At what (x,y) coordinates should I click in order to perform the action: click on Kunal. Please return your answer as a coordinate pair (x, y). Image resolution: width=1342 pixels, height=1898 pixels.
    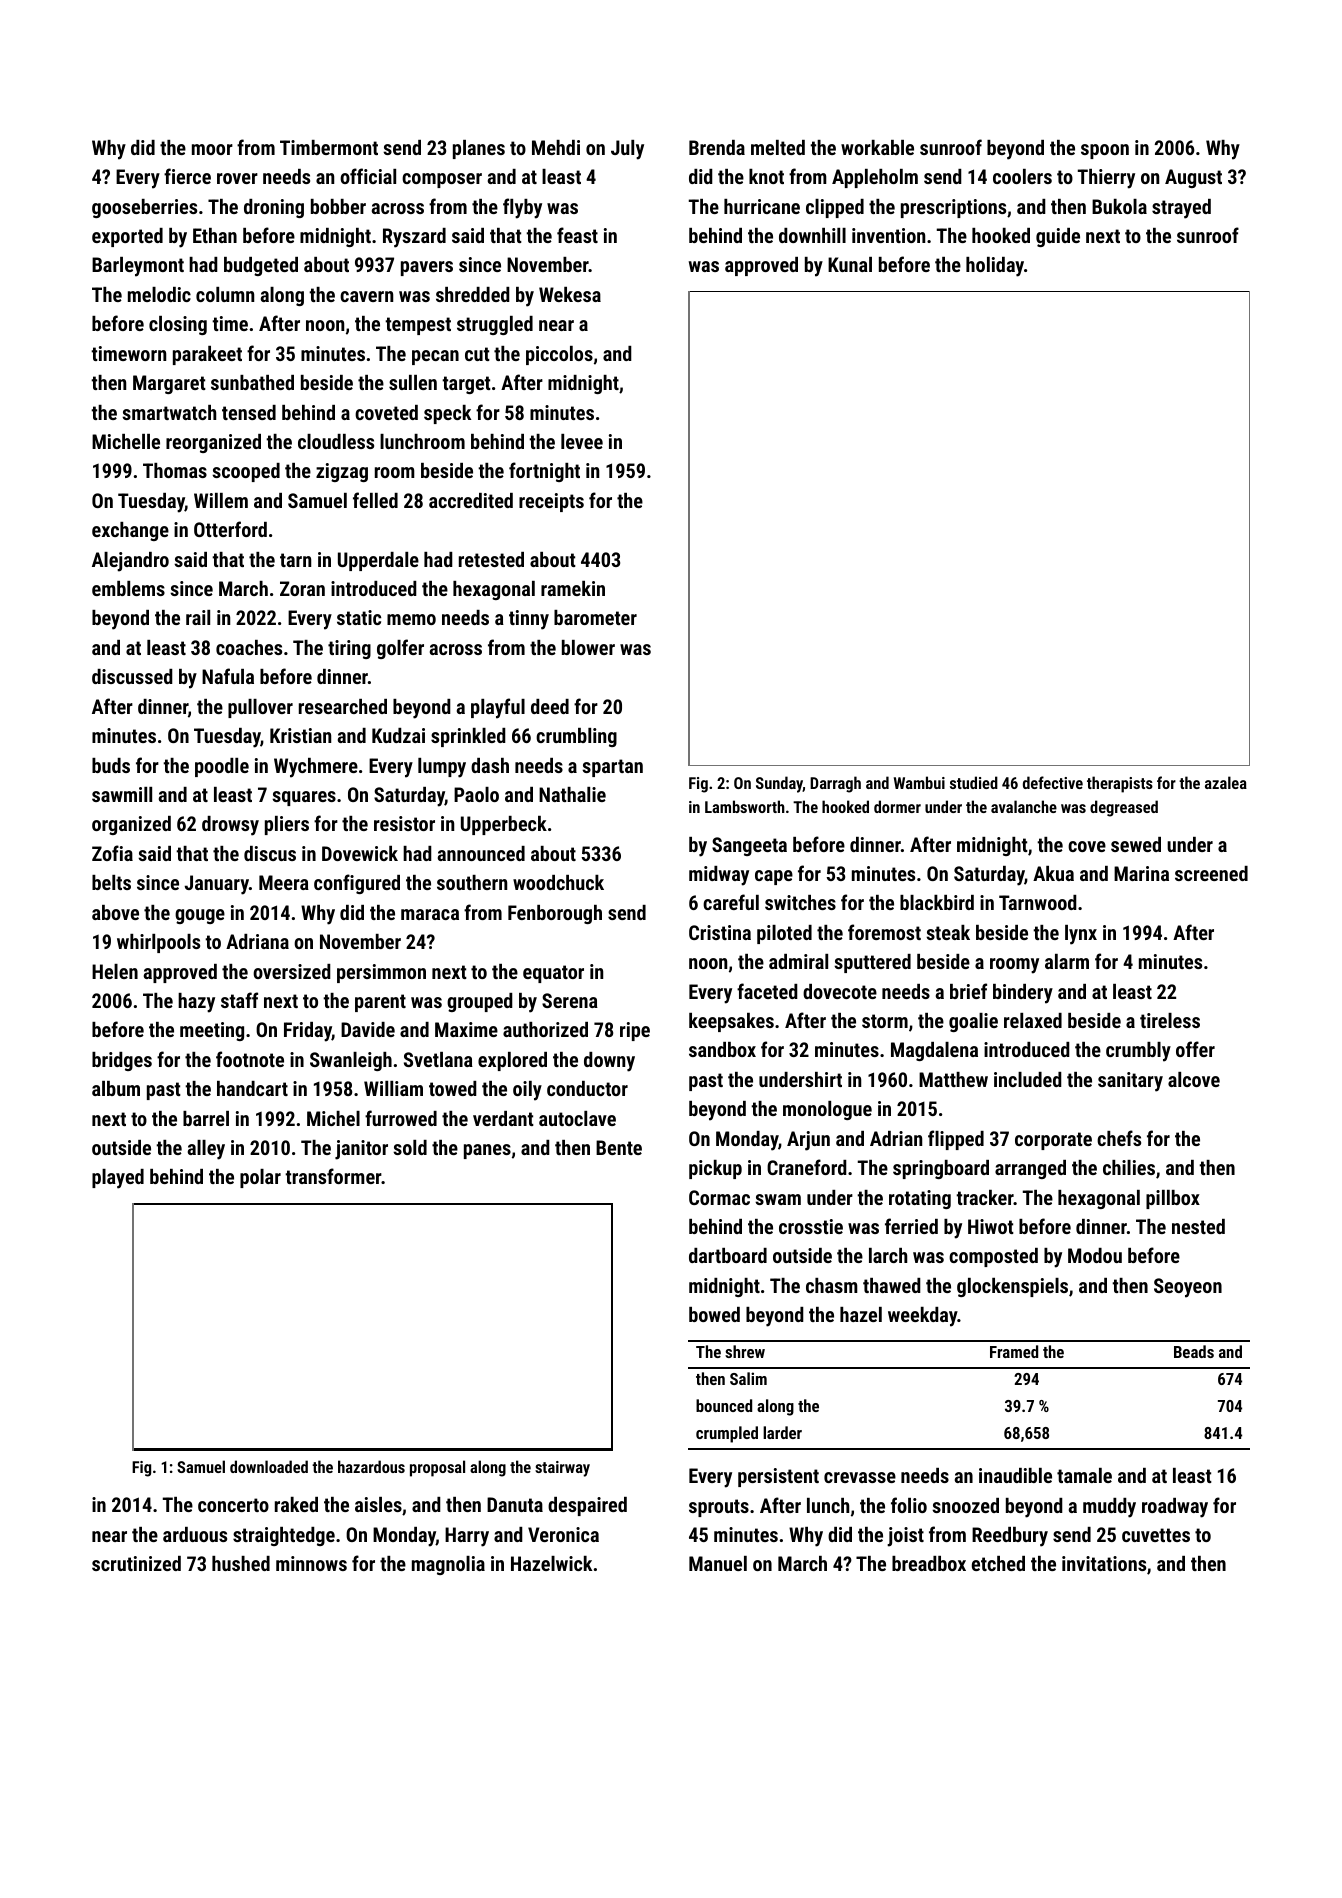
    Looking at the image, I should click on (850, 264).
